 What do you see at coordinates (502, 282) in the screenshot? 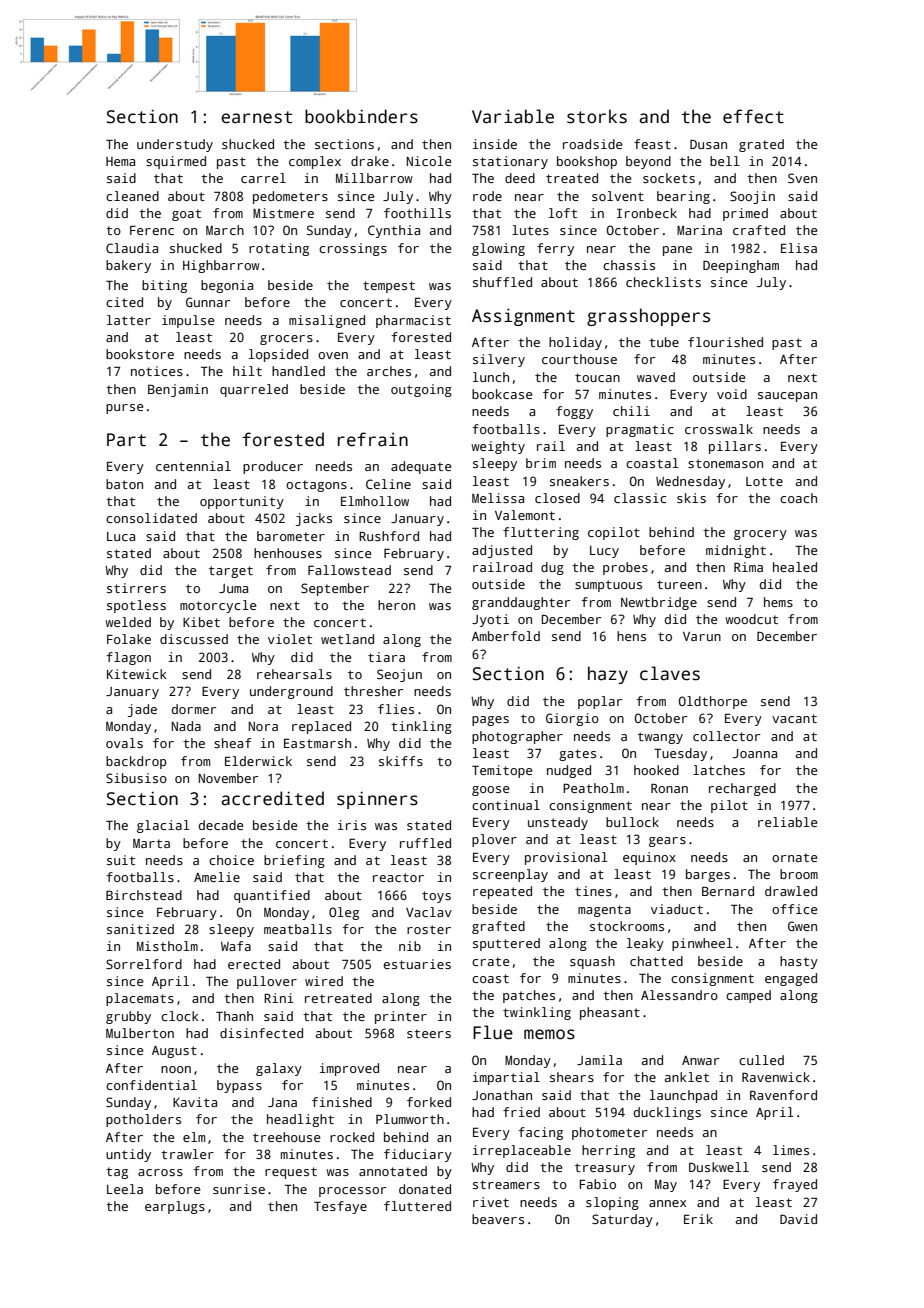
I see `shuffled` at bounding box center [502, 282].
